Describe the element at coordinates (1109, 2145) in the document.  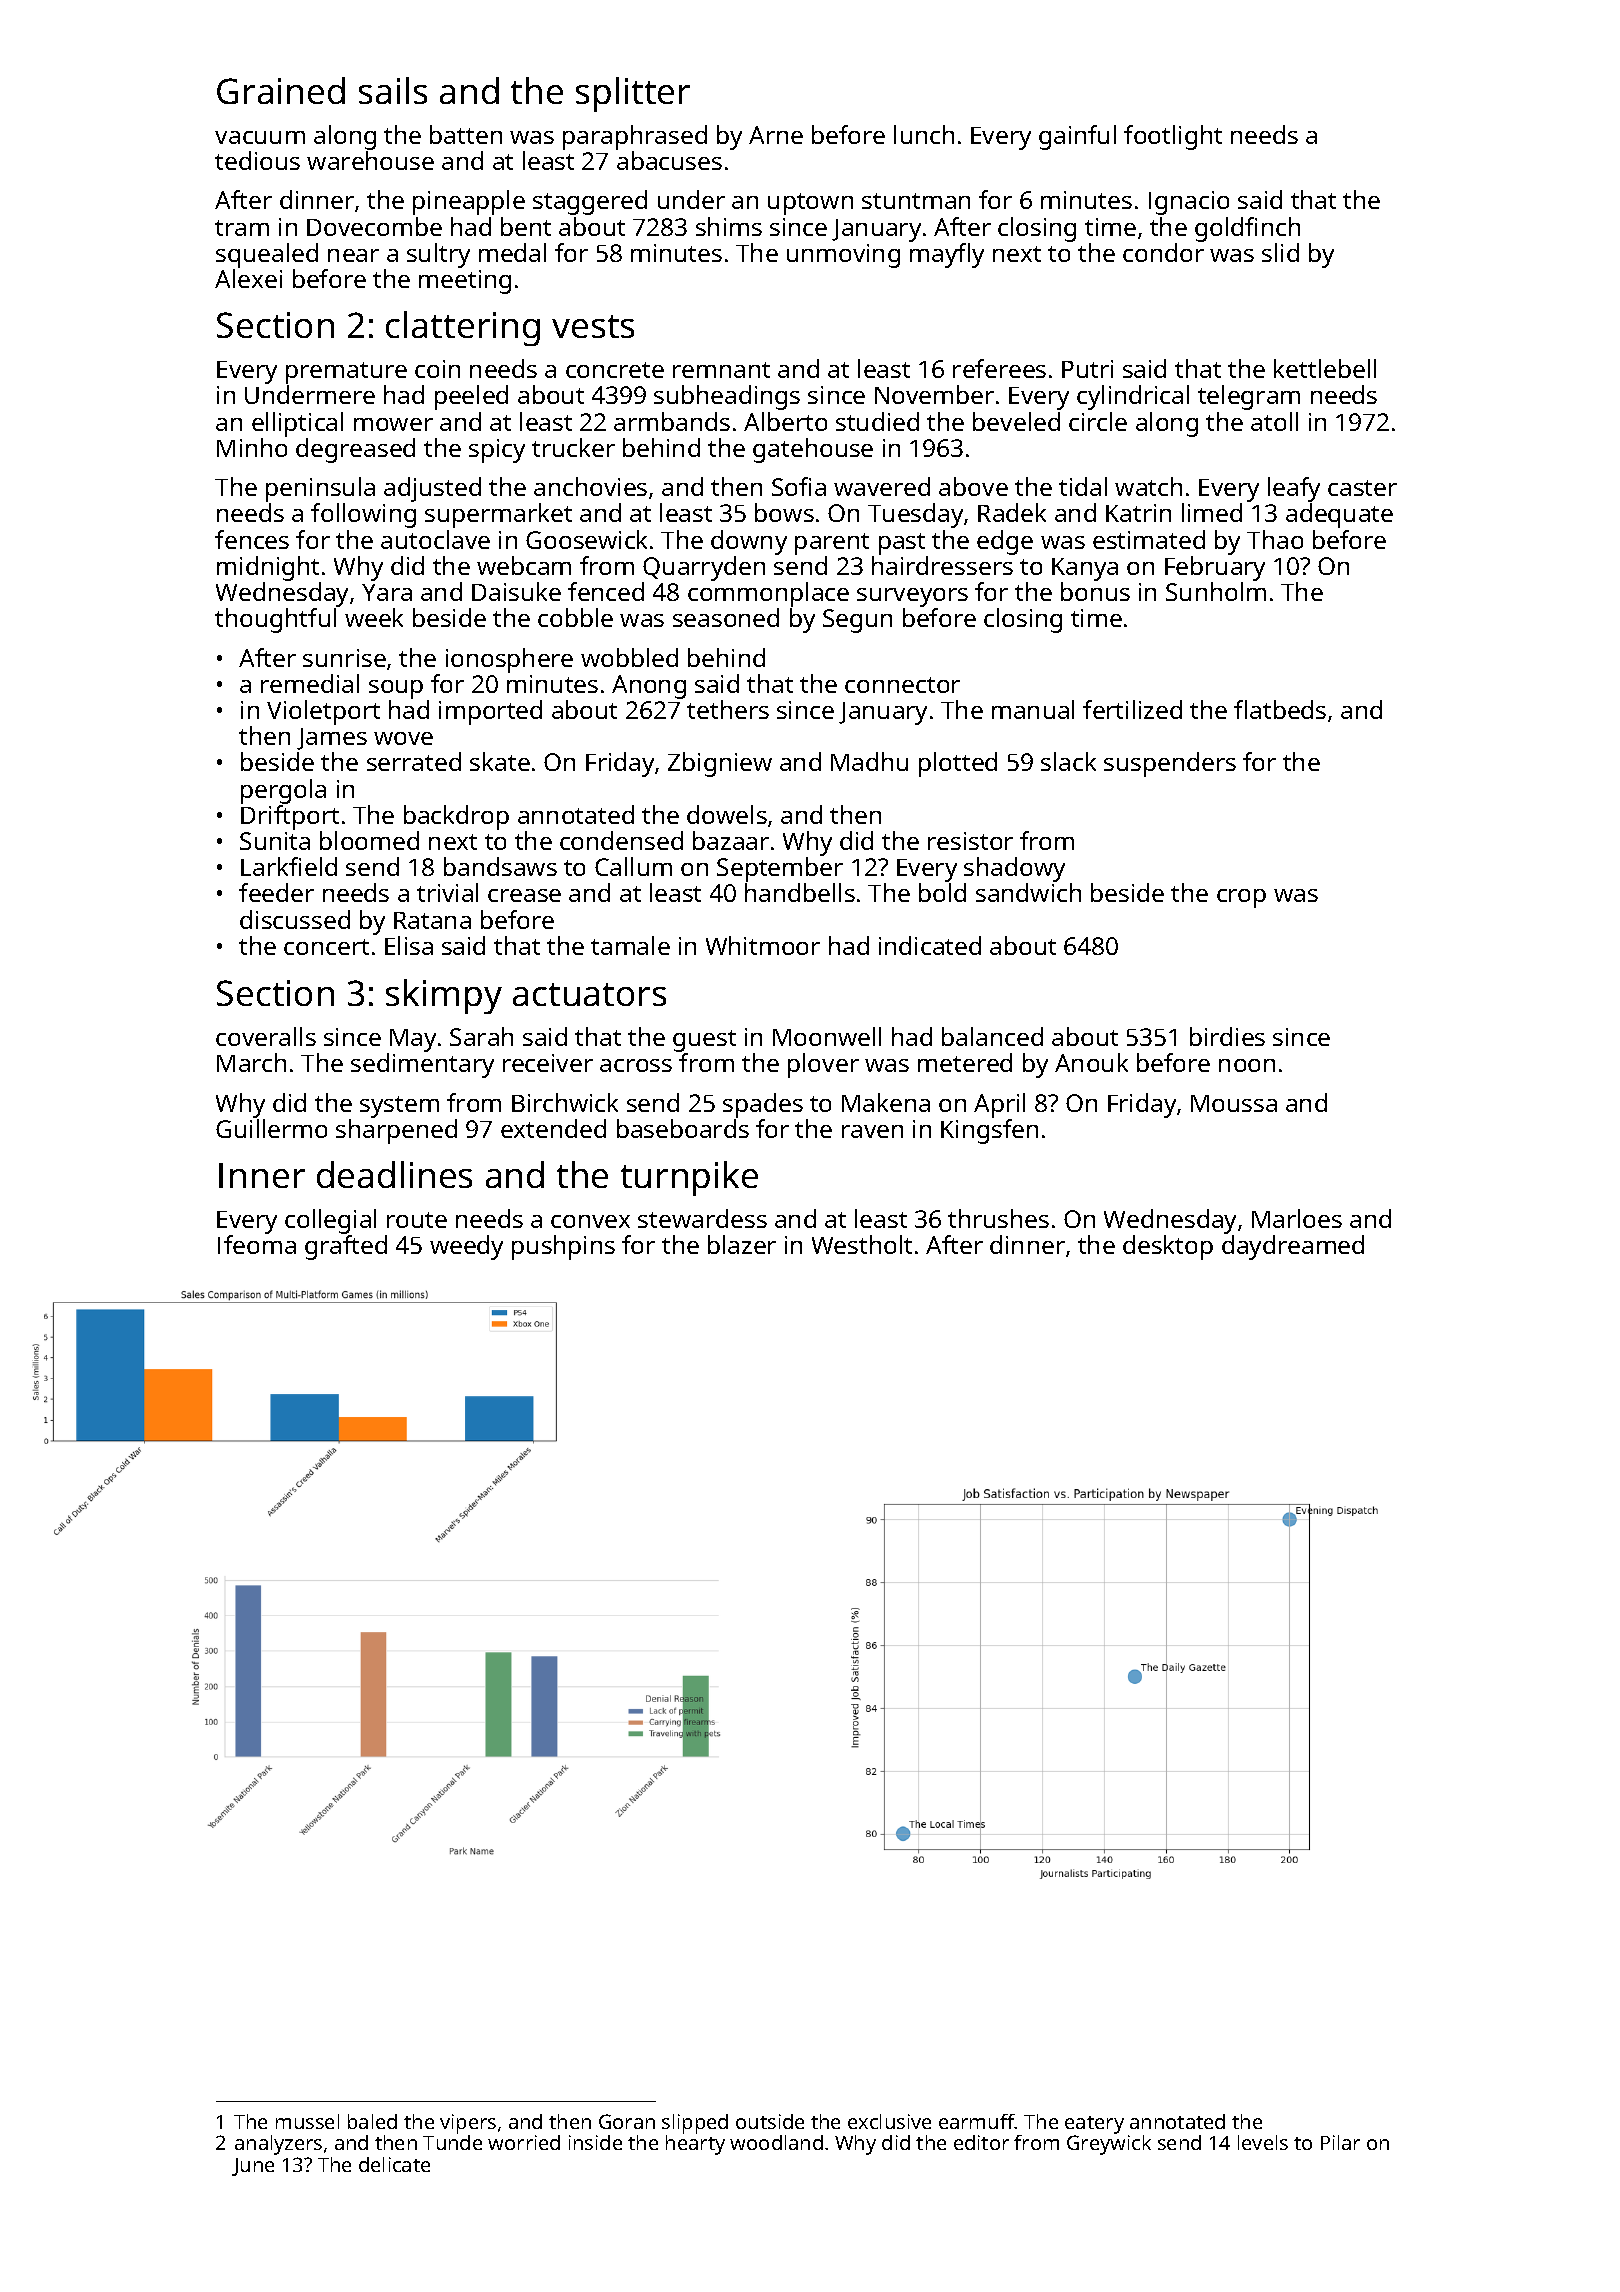
I see `Greywick` at that location.
